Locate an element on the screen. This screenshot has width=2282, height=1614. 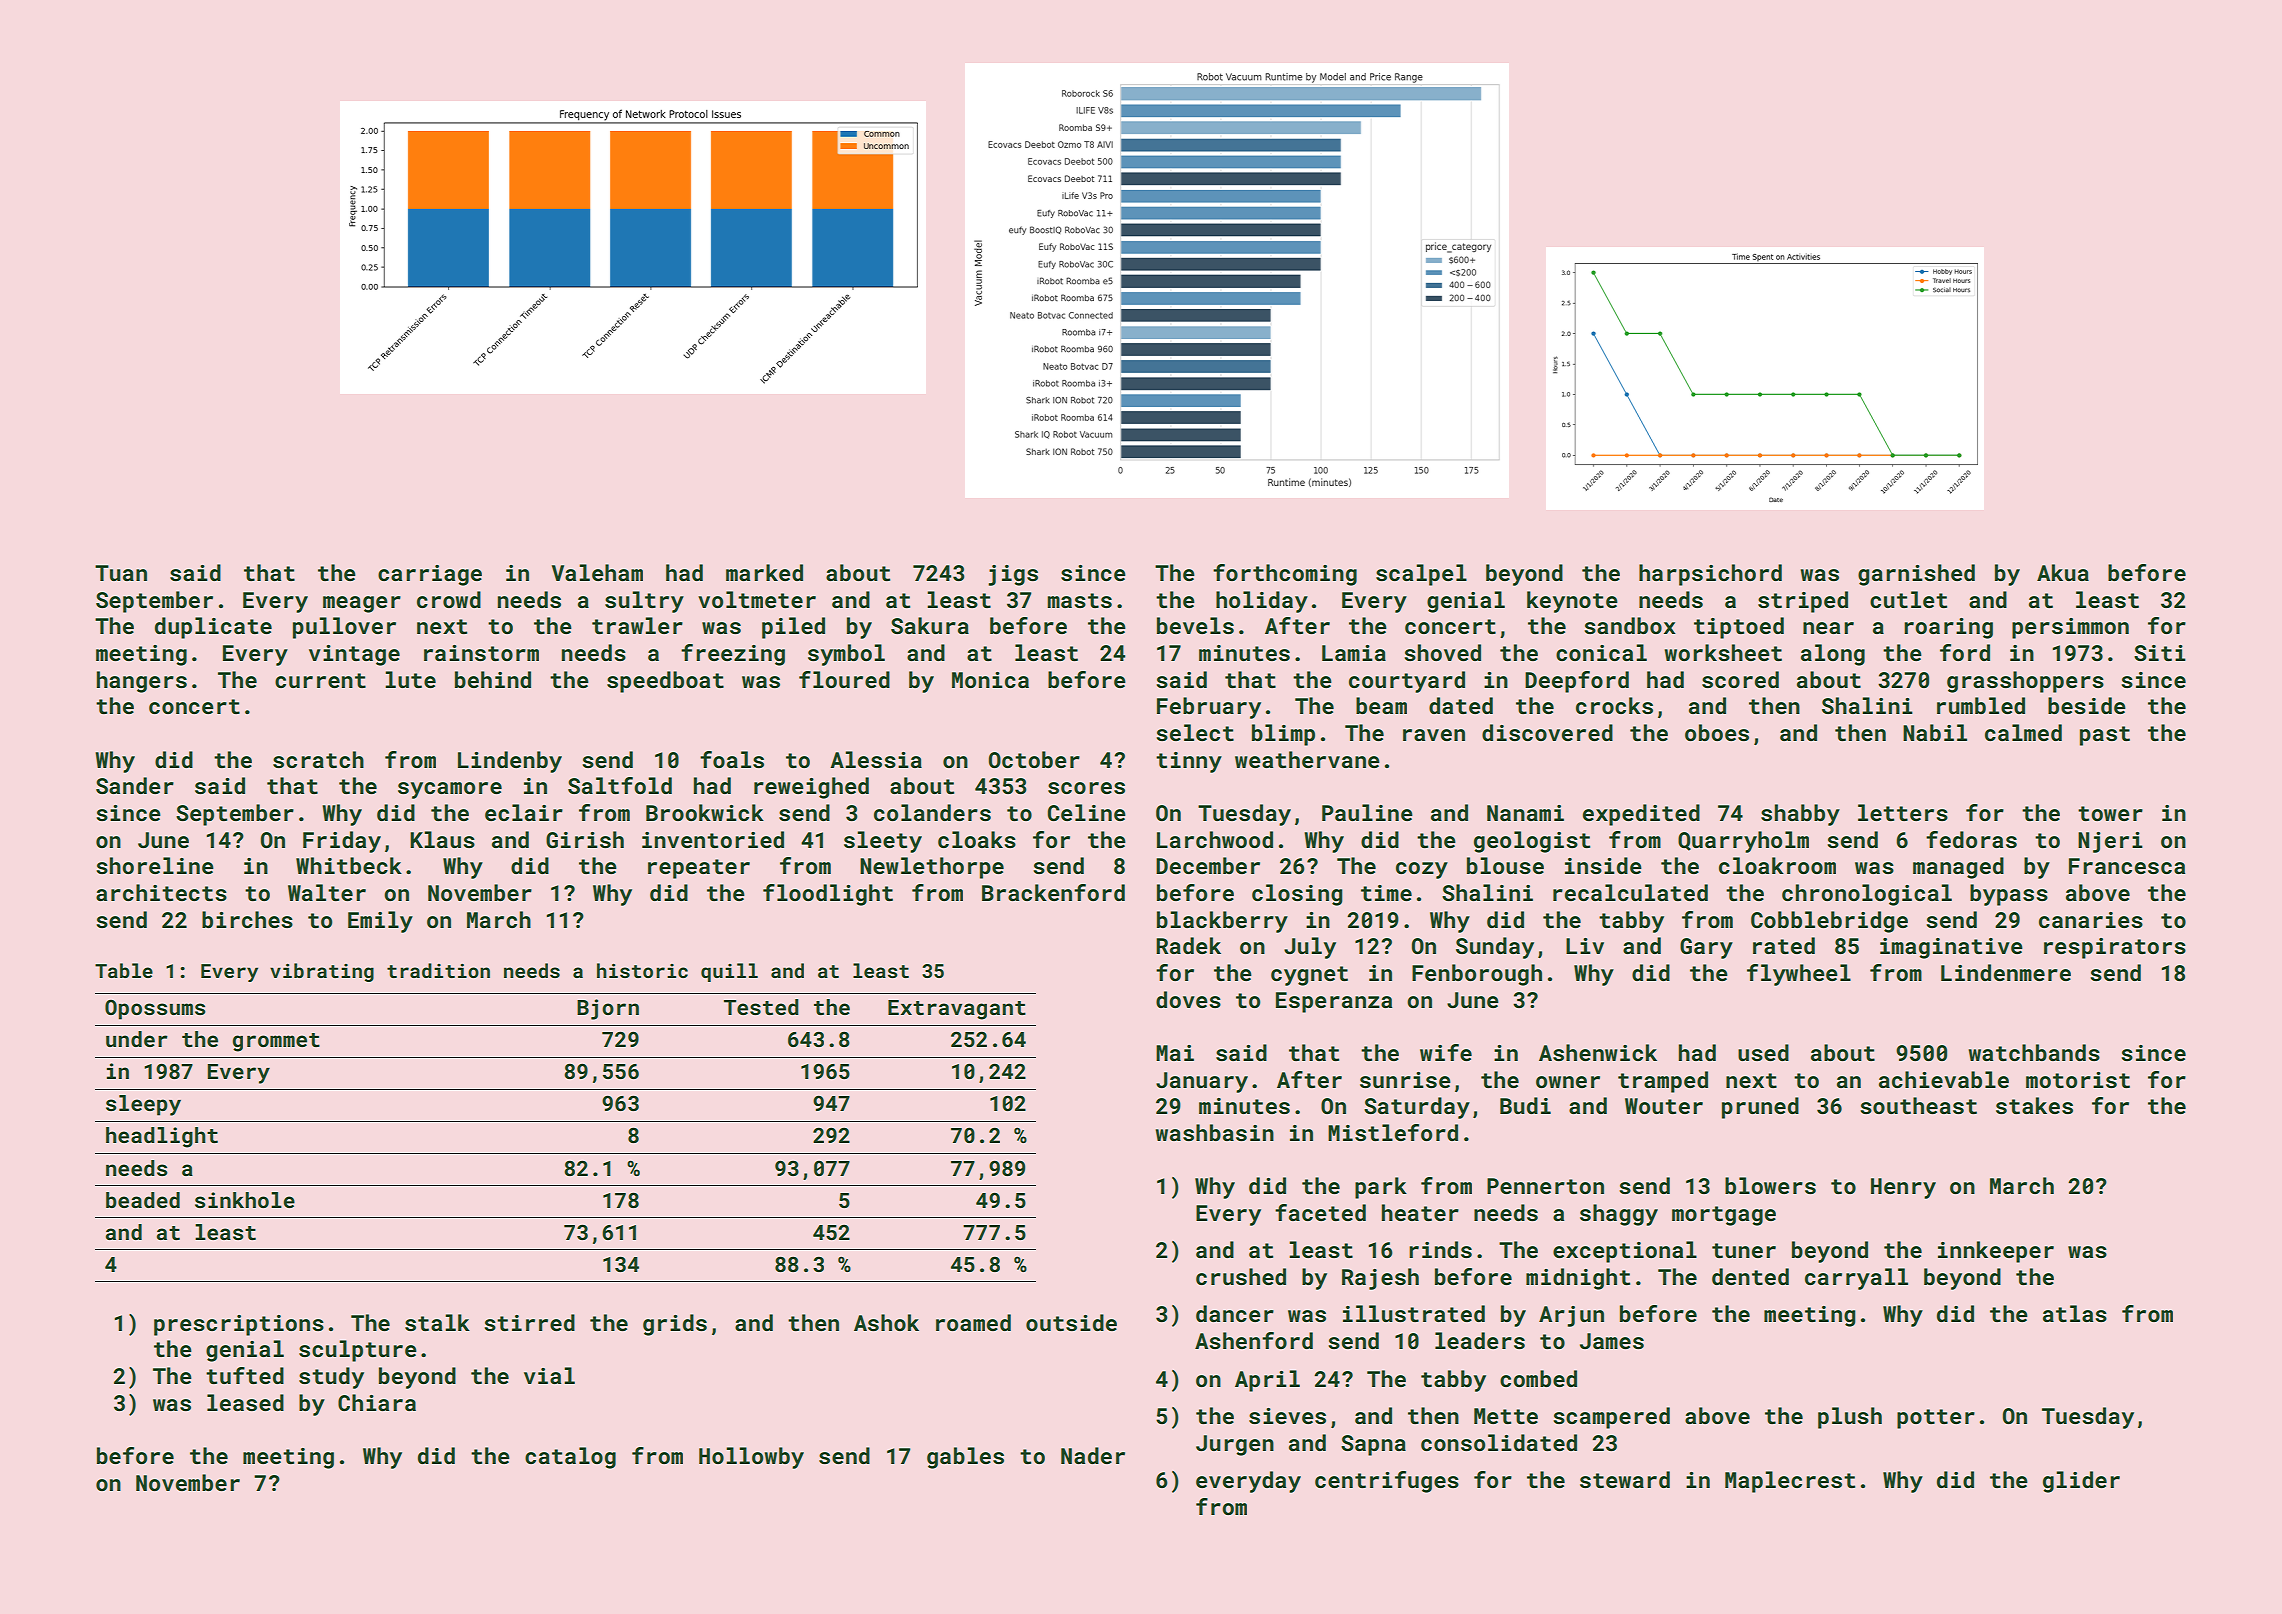
crocks is located at coordinates (1614, 705).
